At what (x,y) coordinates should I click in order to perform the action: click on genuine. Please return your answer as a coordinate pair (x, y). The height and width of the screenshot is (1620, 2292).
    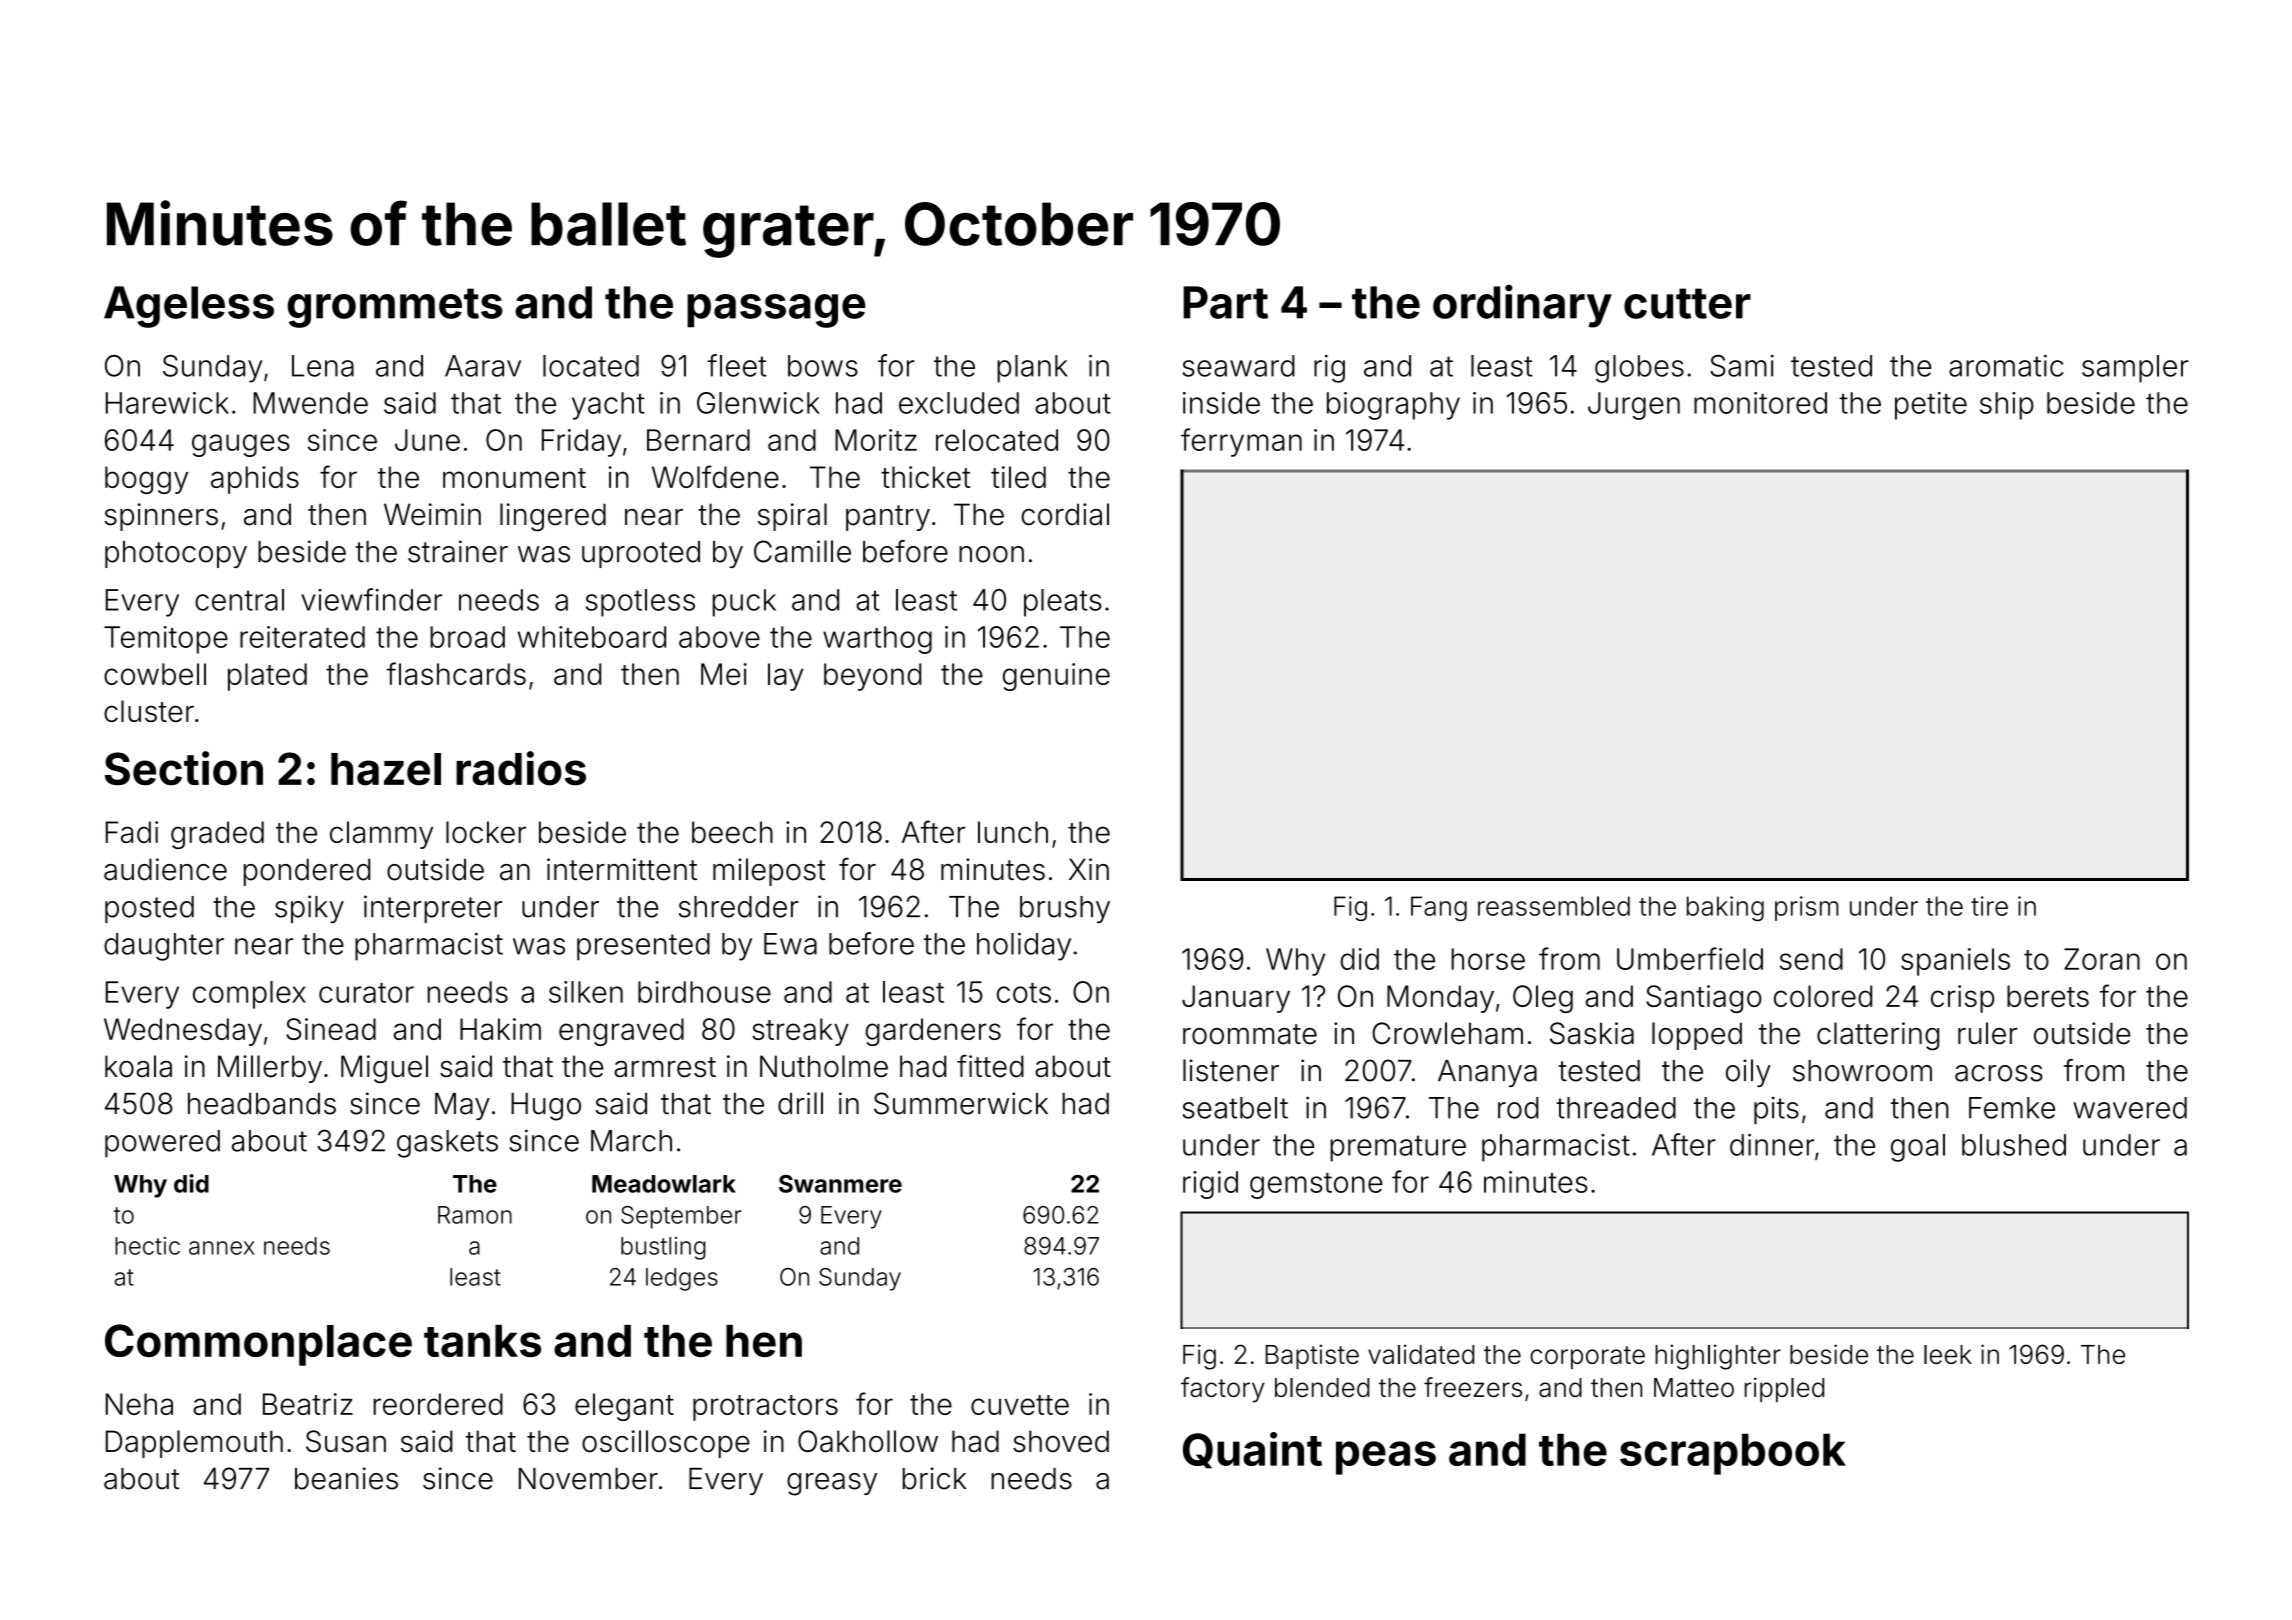
    Looking at the image, I should click on (1056, 677).
